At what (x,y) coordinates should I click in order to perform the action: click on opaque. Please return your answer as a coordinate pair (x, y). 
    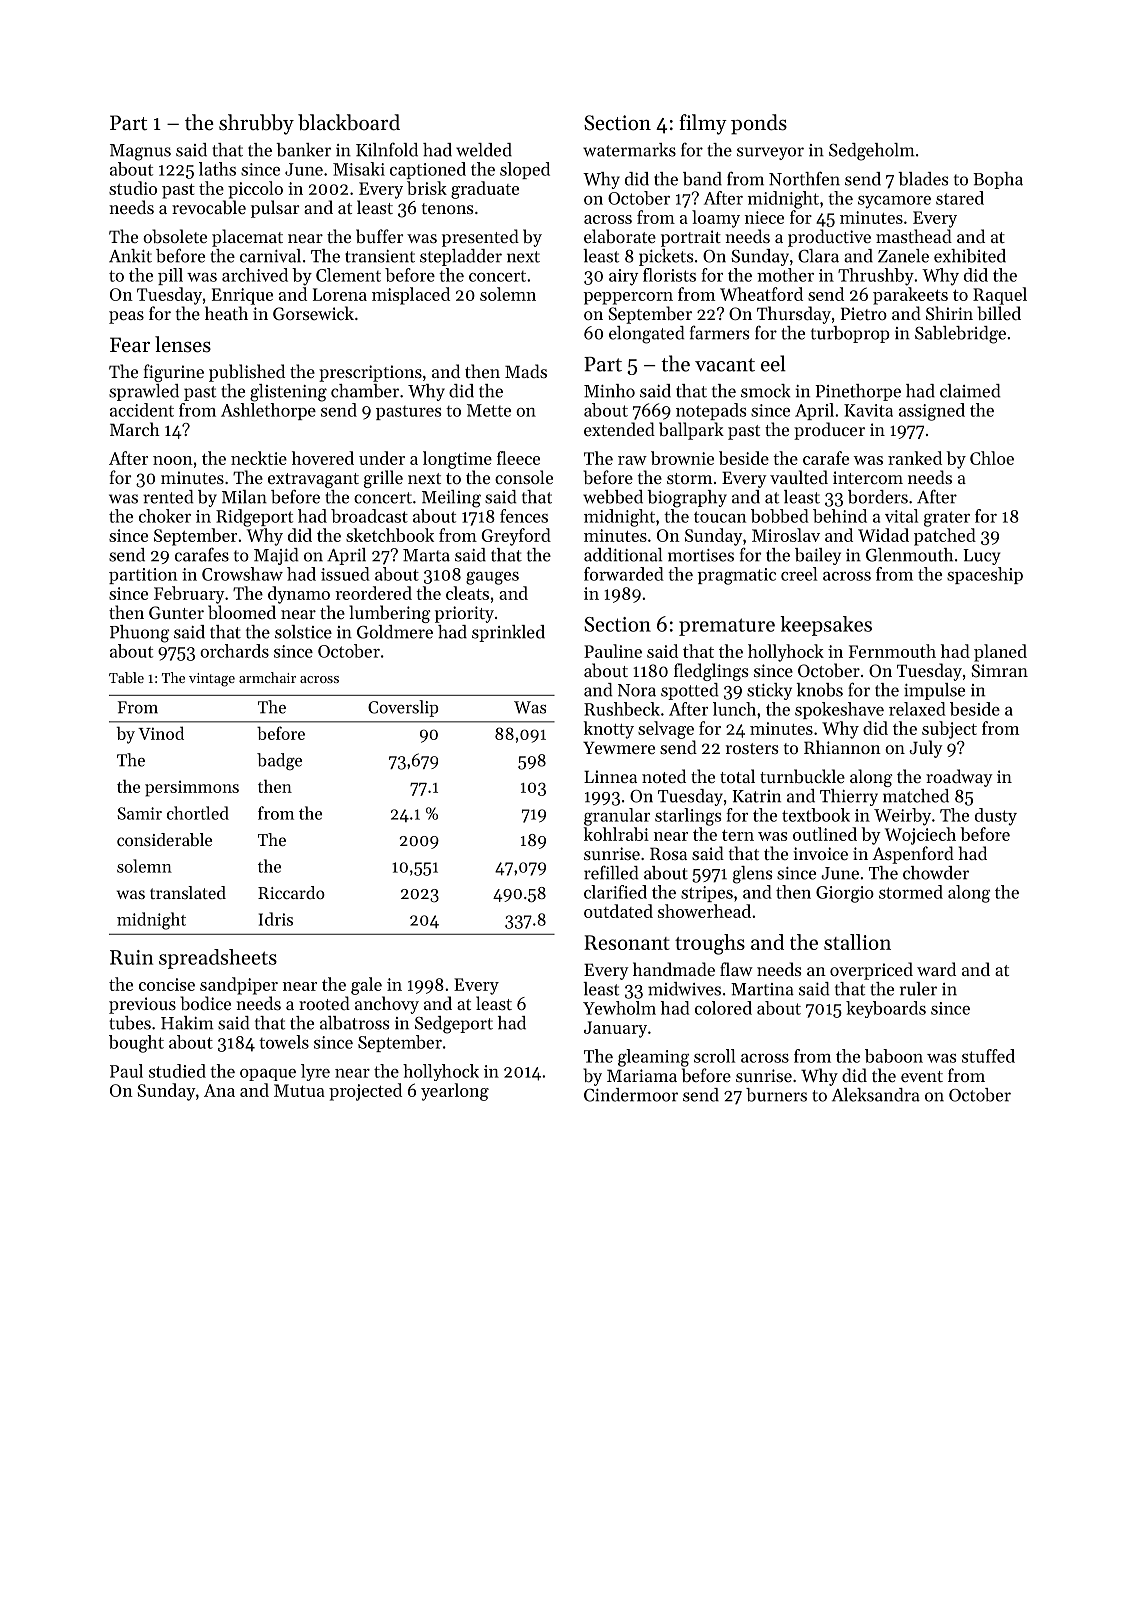
    Looking at the image, I should click on (268, 1075).
